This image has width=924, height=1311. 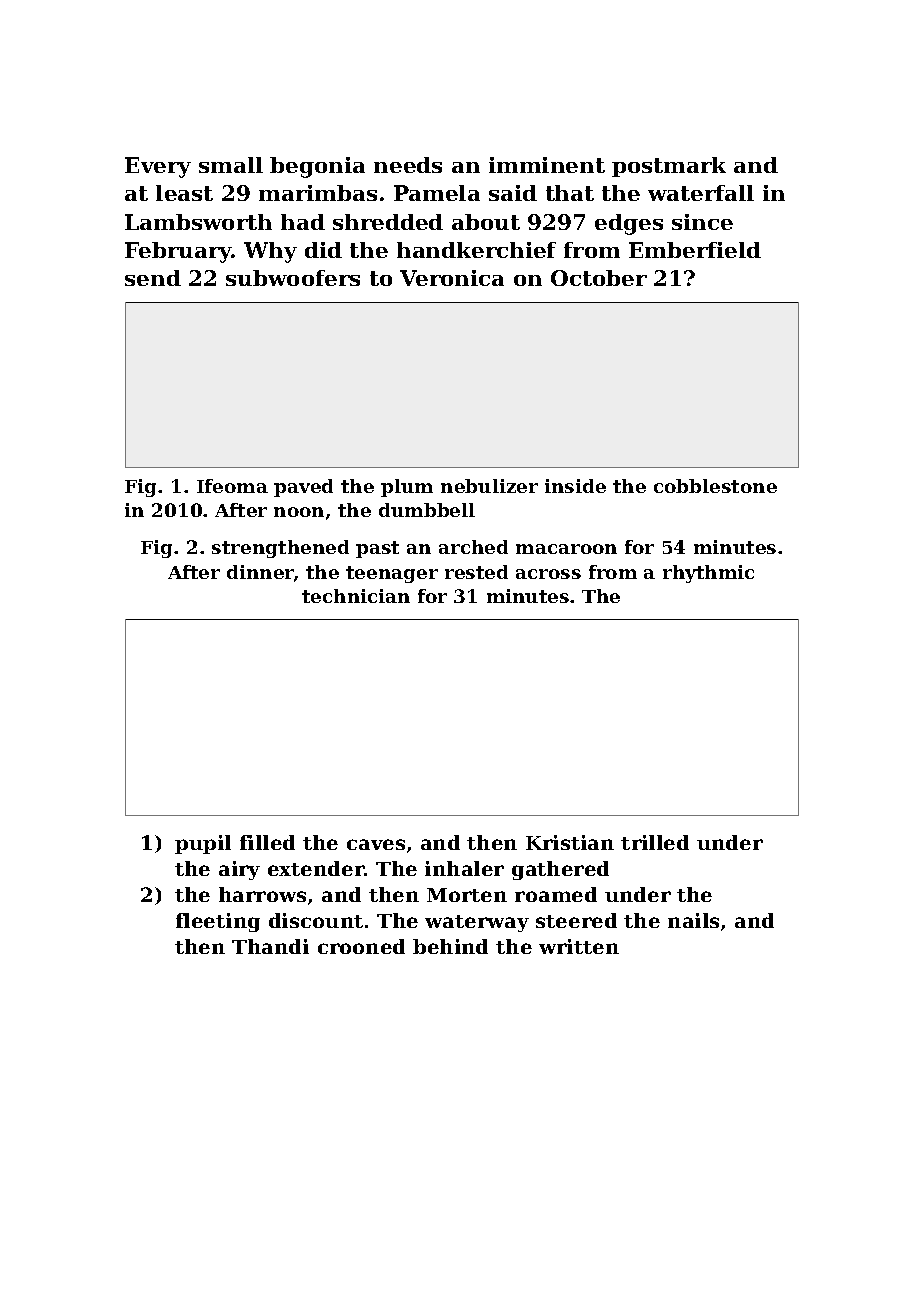 What do you see at coordinates (218, 922) in the image?
I see `fleeting` at bounding box center [218, 922].
